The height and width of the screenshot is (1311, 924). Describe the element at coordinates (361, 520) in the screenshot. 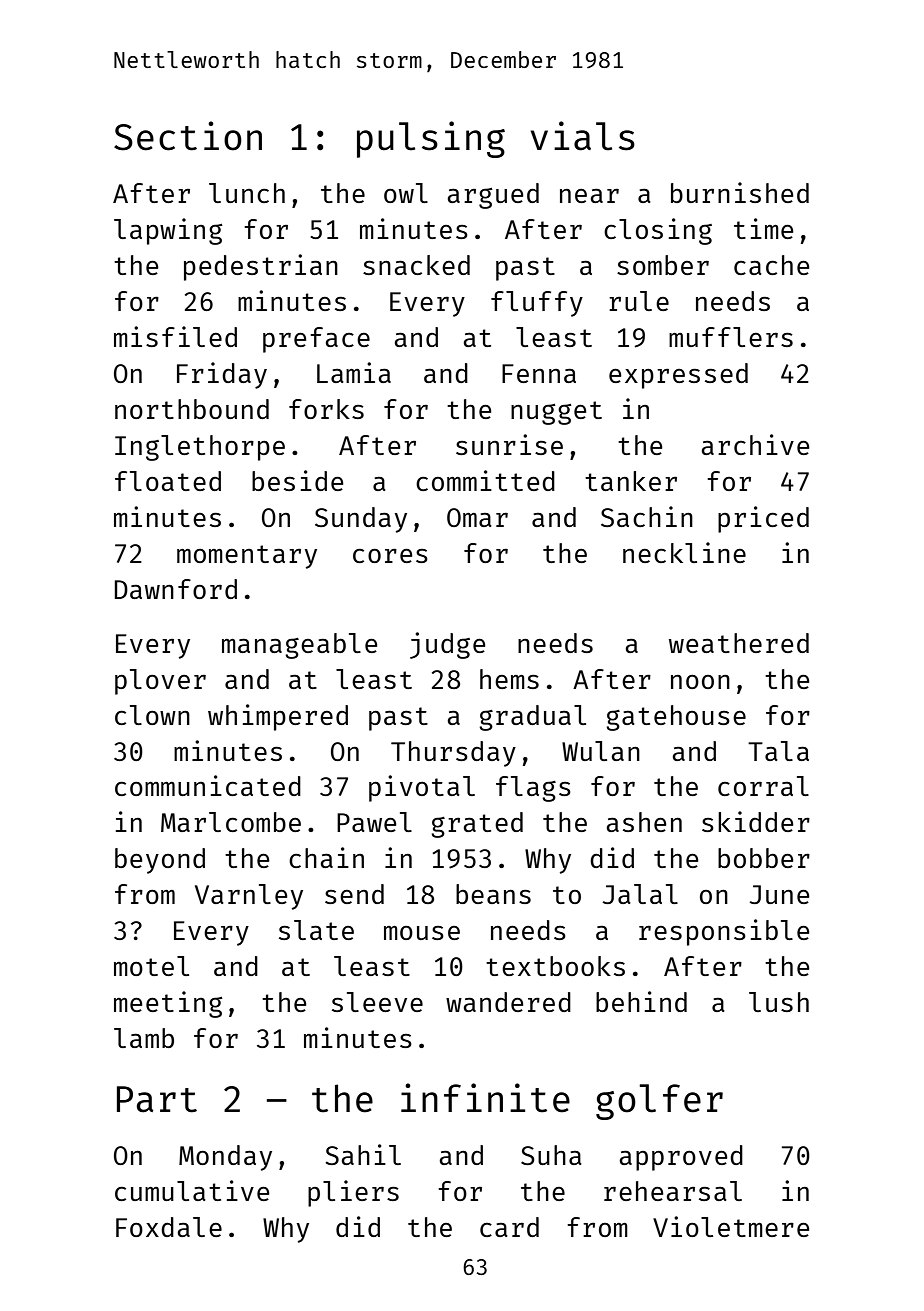

I see `Sunday` at that location.
